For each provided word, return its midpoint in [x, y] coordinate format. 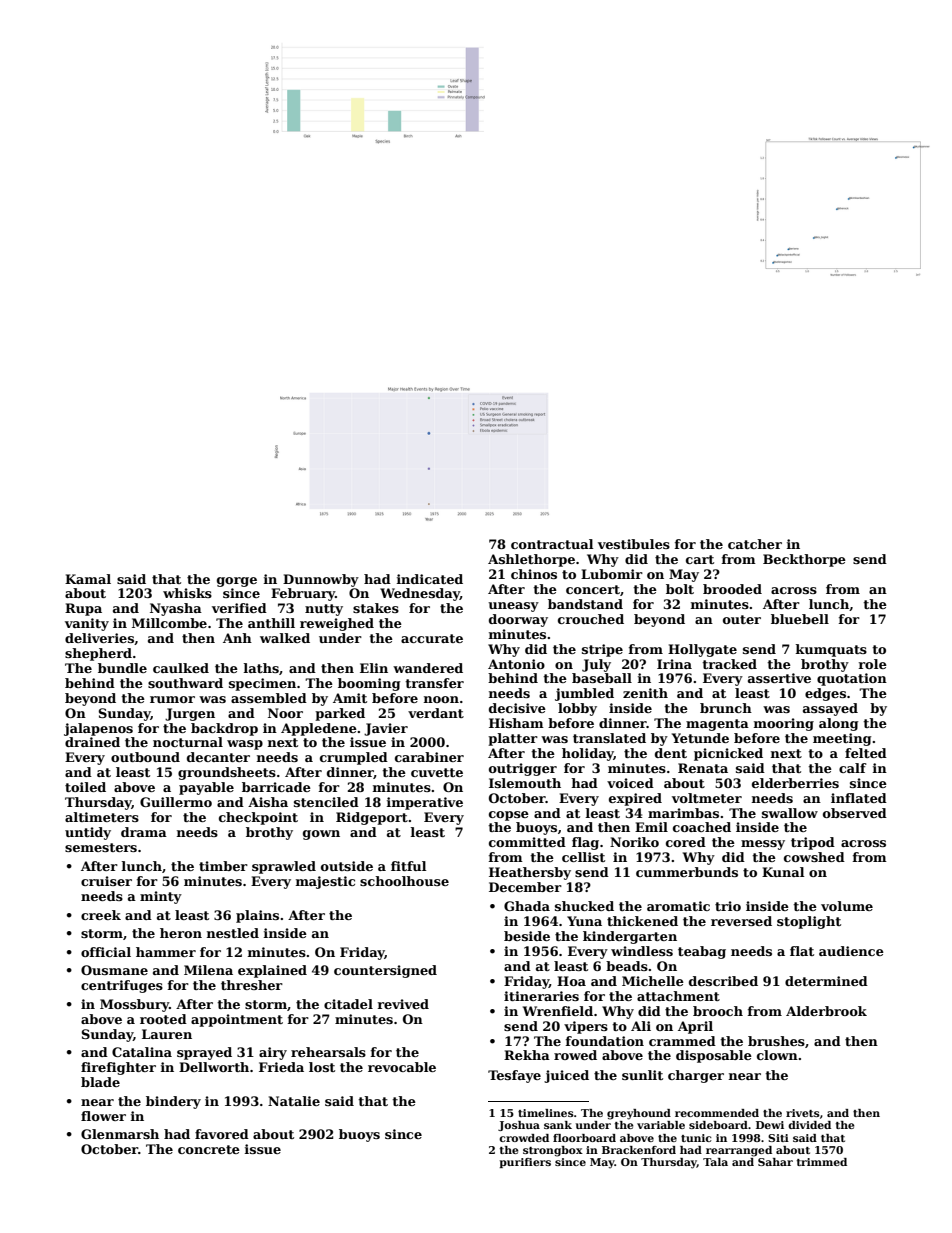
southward [185, 683]
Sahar [775, 1162]
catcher [755, 544]
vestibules [634, 544]
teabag [702, 952]
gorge [237, 582]
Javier [386, 729]
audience [851, 951]
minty [161, 897]
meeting [842, 739]
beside [527, 936]
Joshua [519, 1126]
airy [273, 1053]
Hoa [571, 981]
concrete [209, 1149]
